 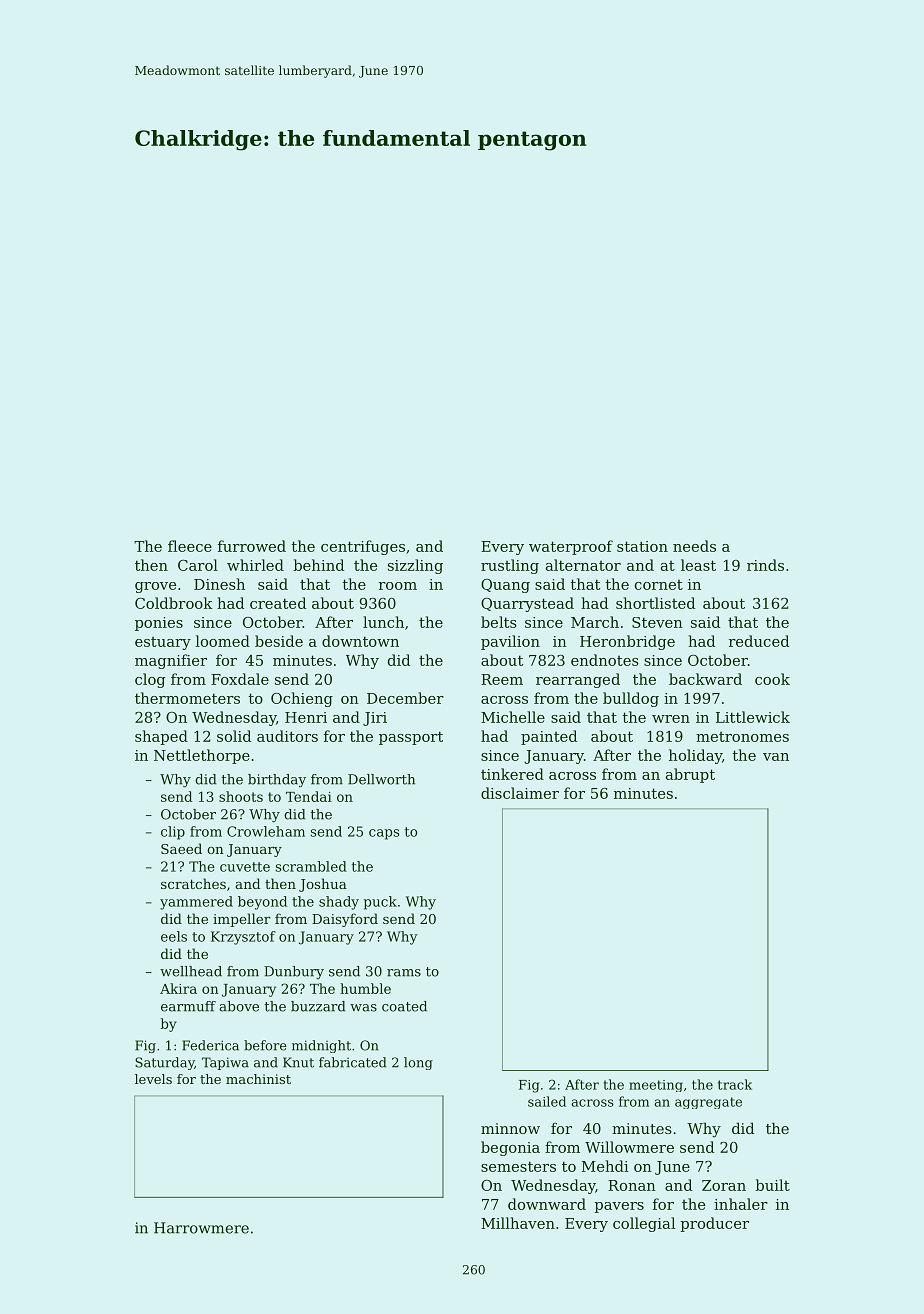 I want to click on rams, so click(x=404, y=973).
